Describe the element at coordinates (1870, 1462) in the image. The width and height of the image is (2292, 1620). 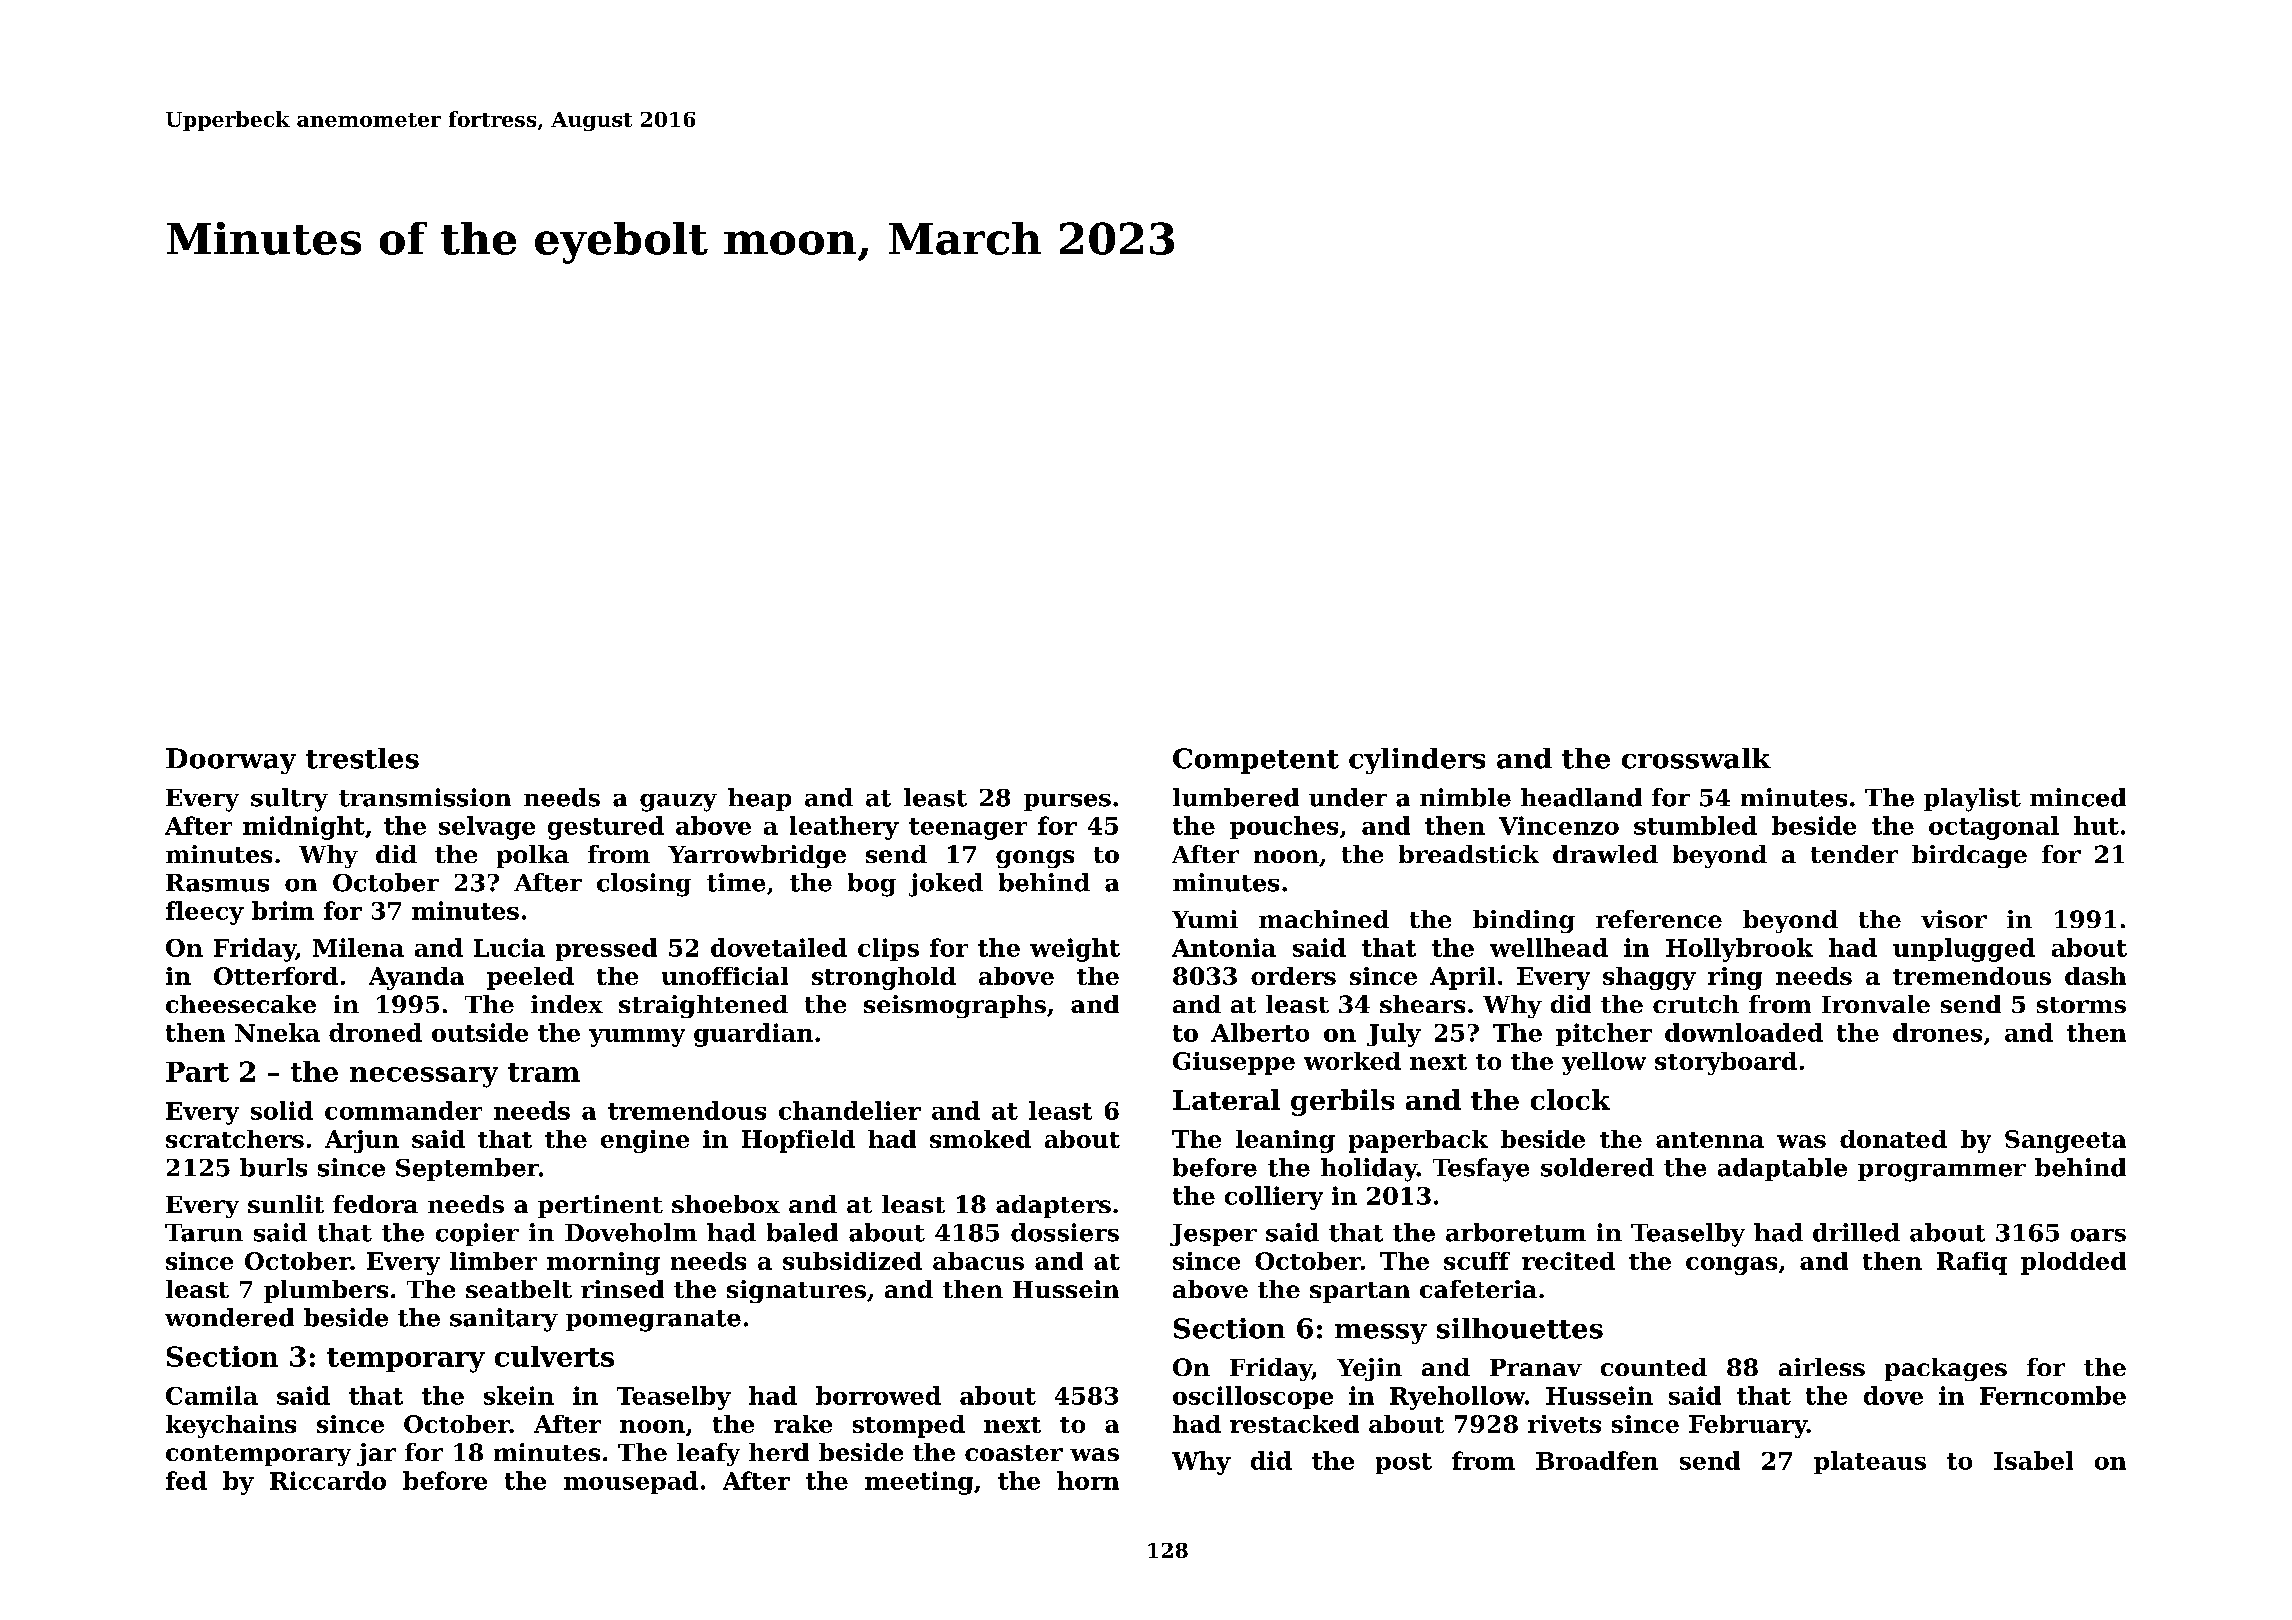
I see `plateaus` at that location.
